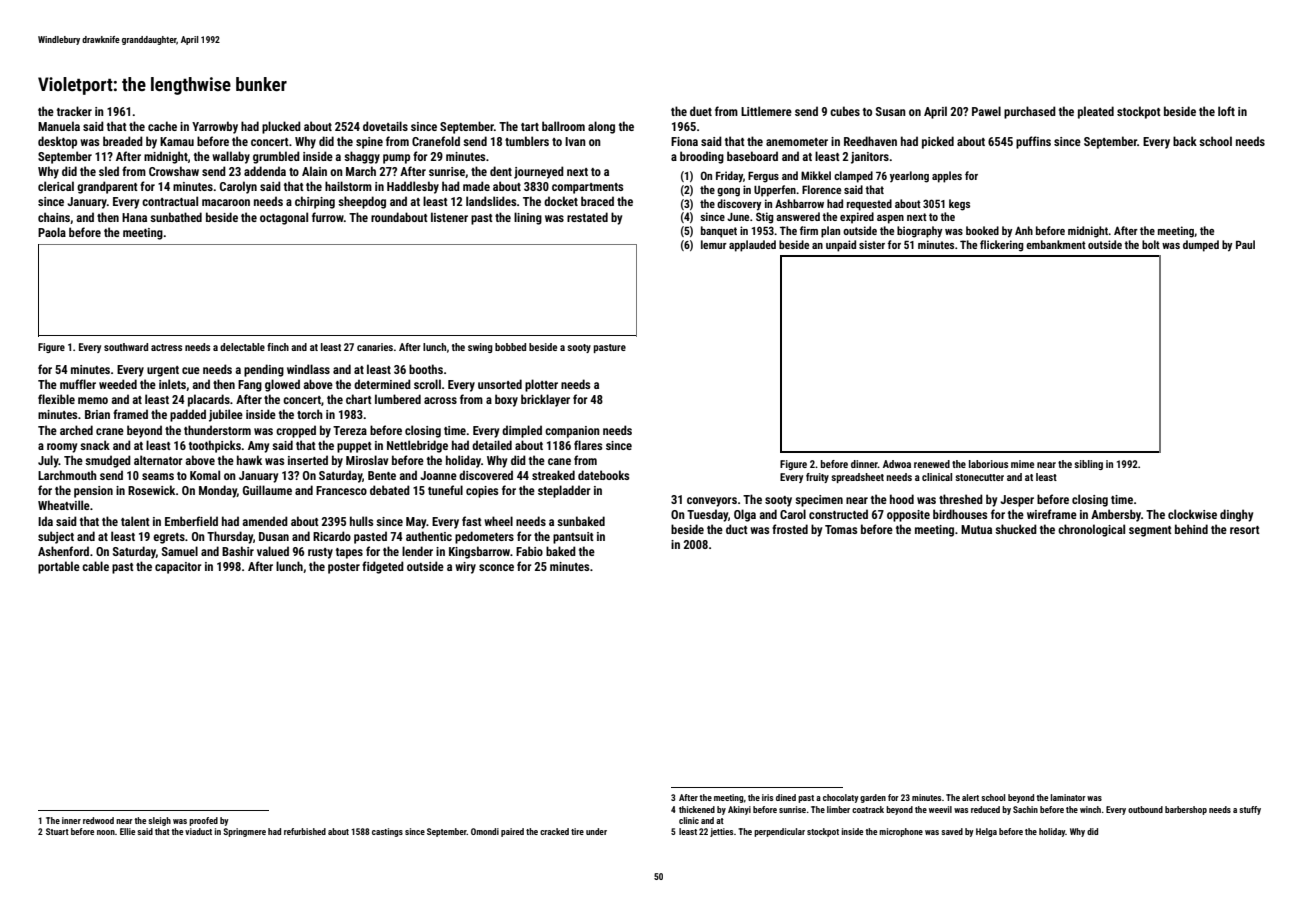 The width and height of the screenshot is (1308, 924). Describe the element at coordinates (1245, 530) in the screenshot. I see `resort` at that location.
